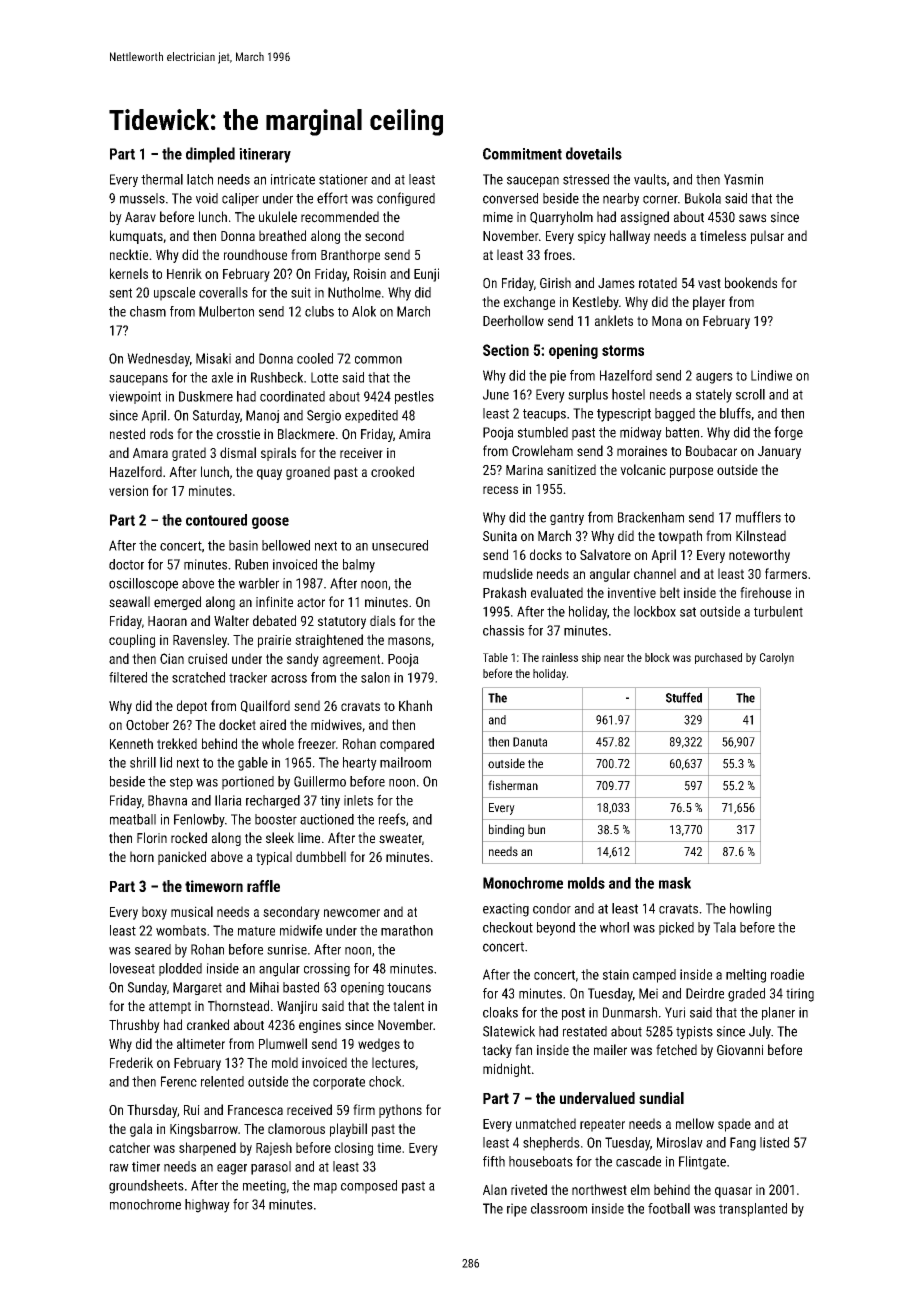 This document has width=924, height=1308. I want to click on goose, so click(270, 523).
